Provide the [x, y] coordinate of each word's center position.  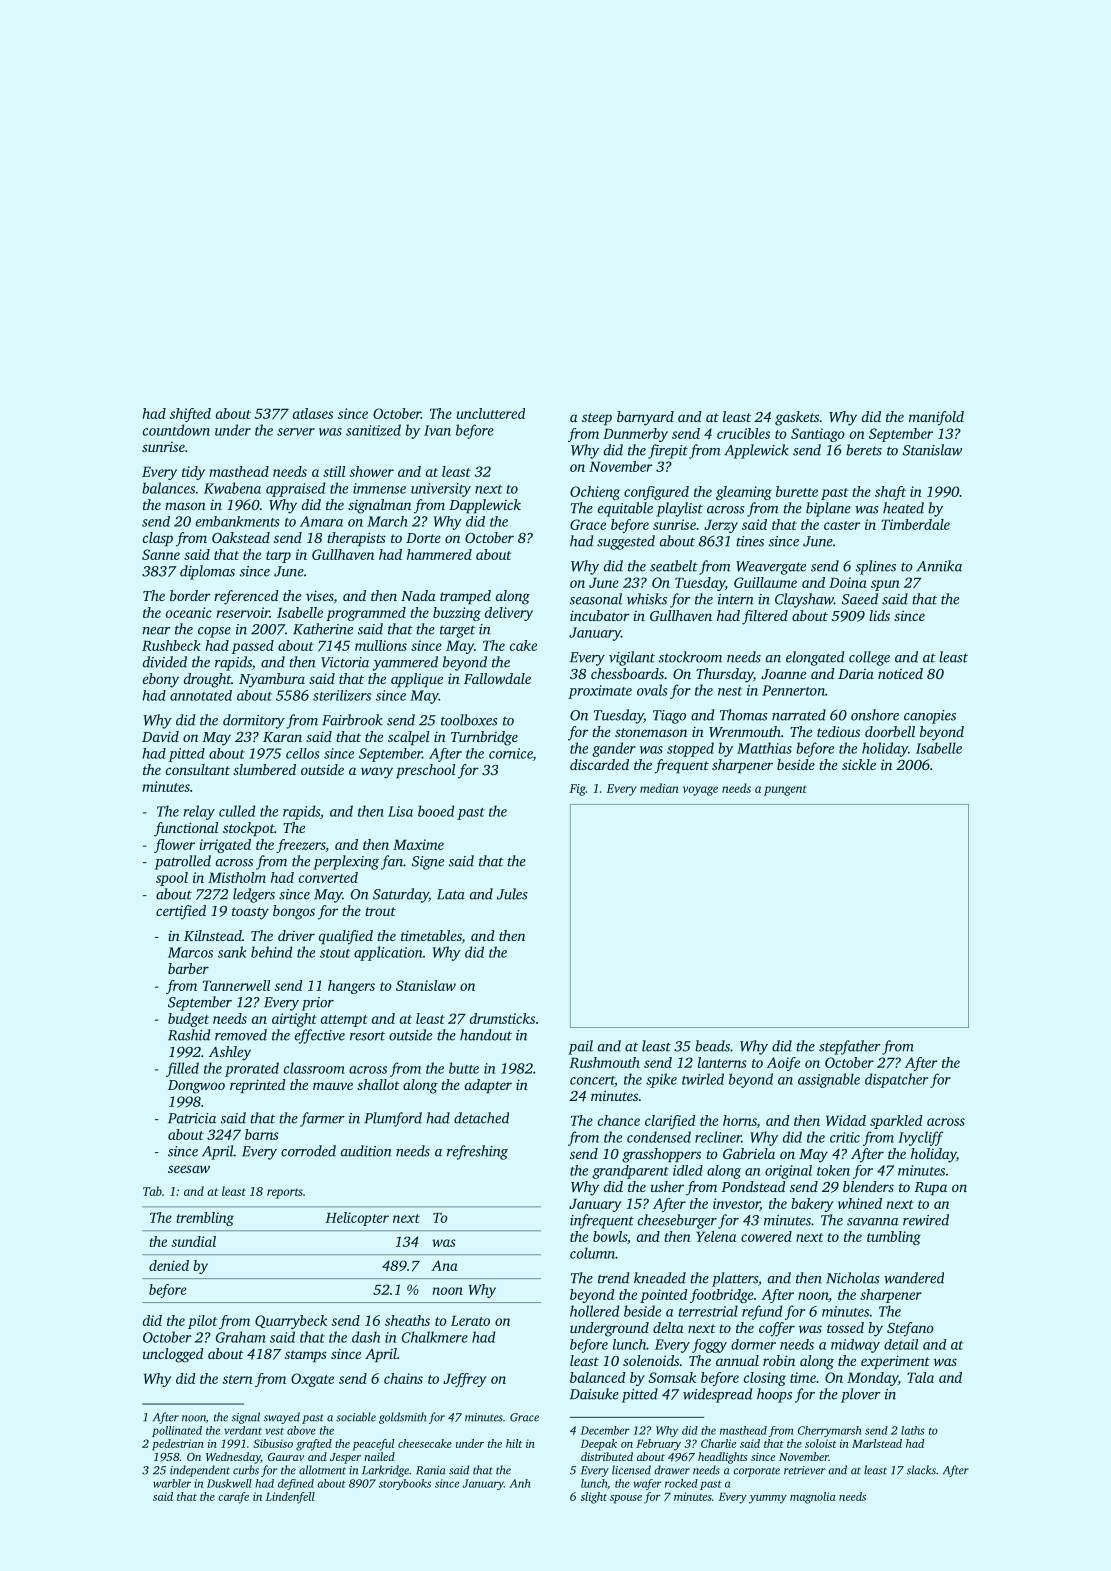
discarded [599, 764]
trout [380, 911]
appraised [295, 489]
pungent [785, 790]
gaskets [797, 418]
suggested [626, 542]
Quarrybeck [291, 1322]
